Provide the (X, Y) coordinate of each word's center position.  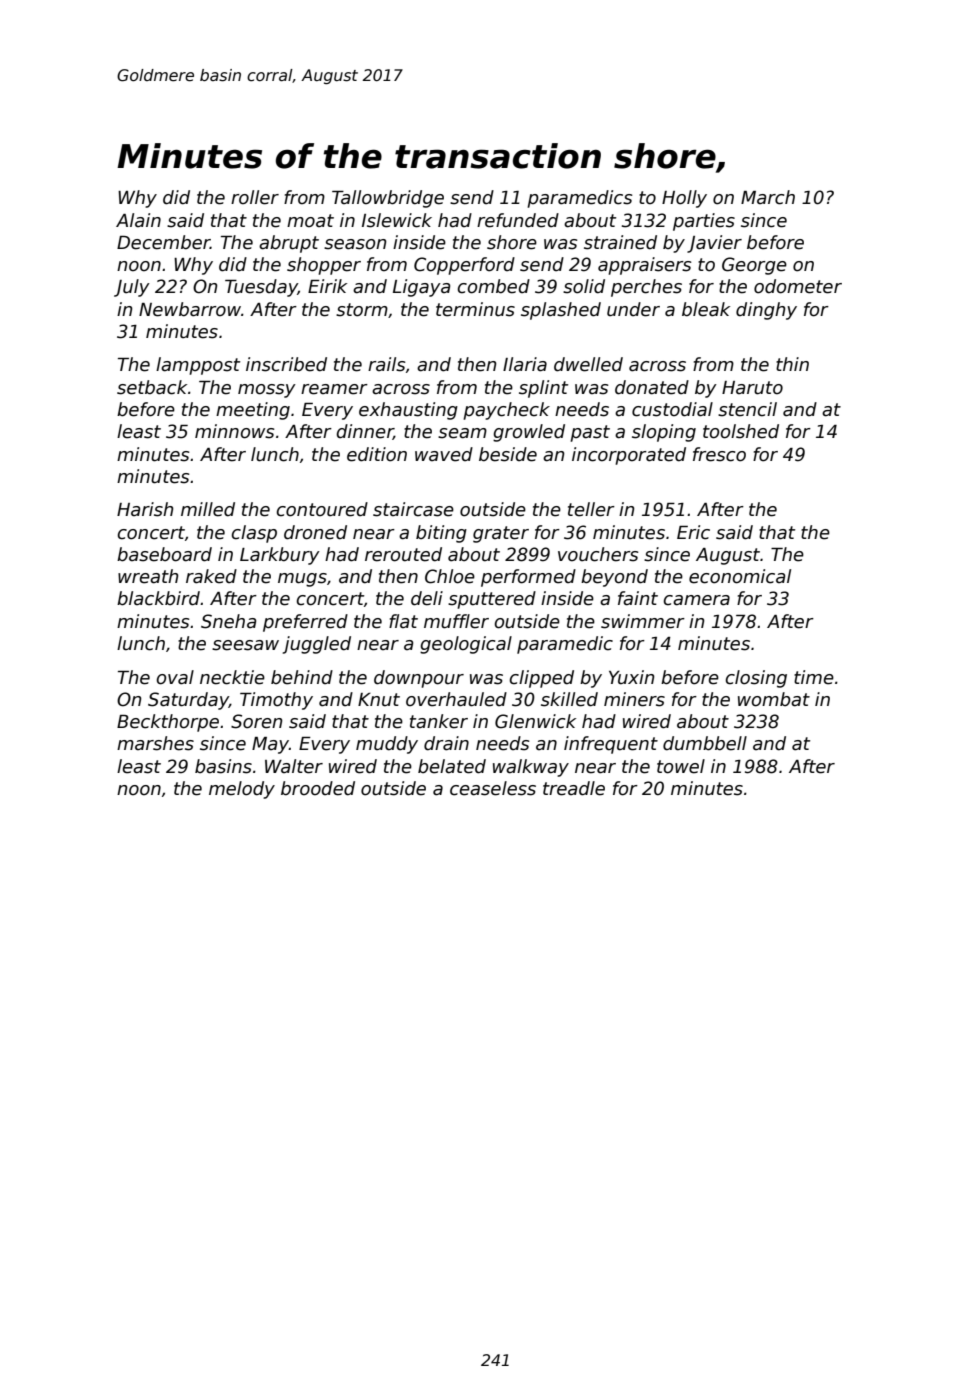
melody (242, 790)
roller (255, 197)
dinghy (766, 311)
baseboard (164, 554)
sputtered (492, 600)
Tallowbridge (388, 199)
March (768, 197)
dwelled (588, 364)
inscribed (286, 364)
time (814, 677)
